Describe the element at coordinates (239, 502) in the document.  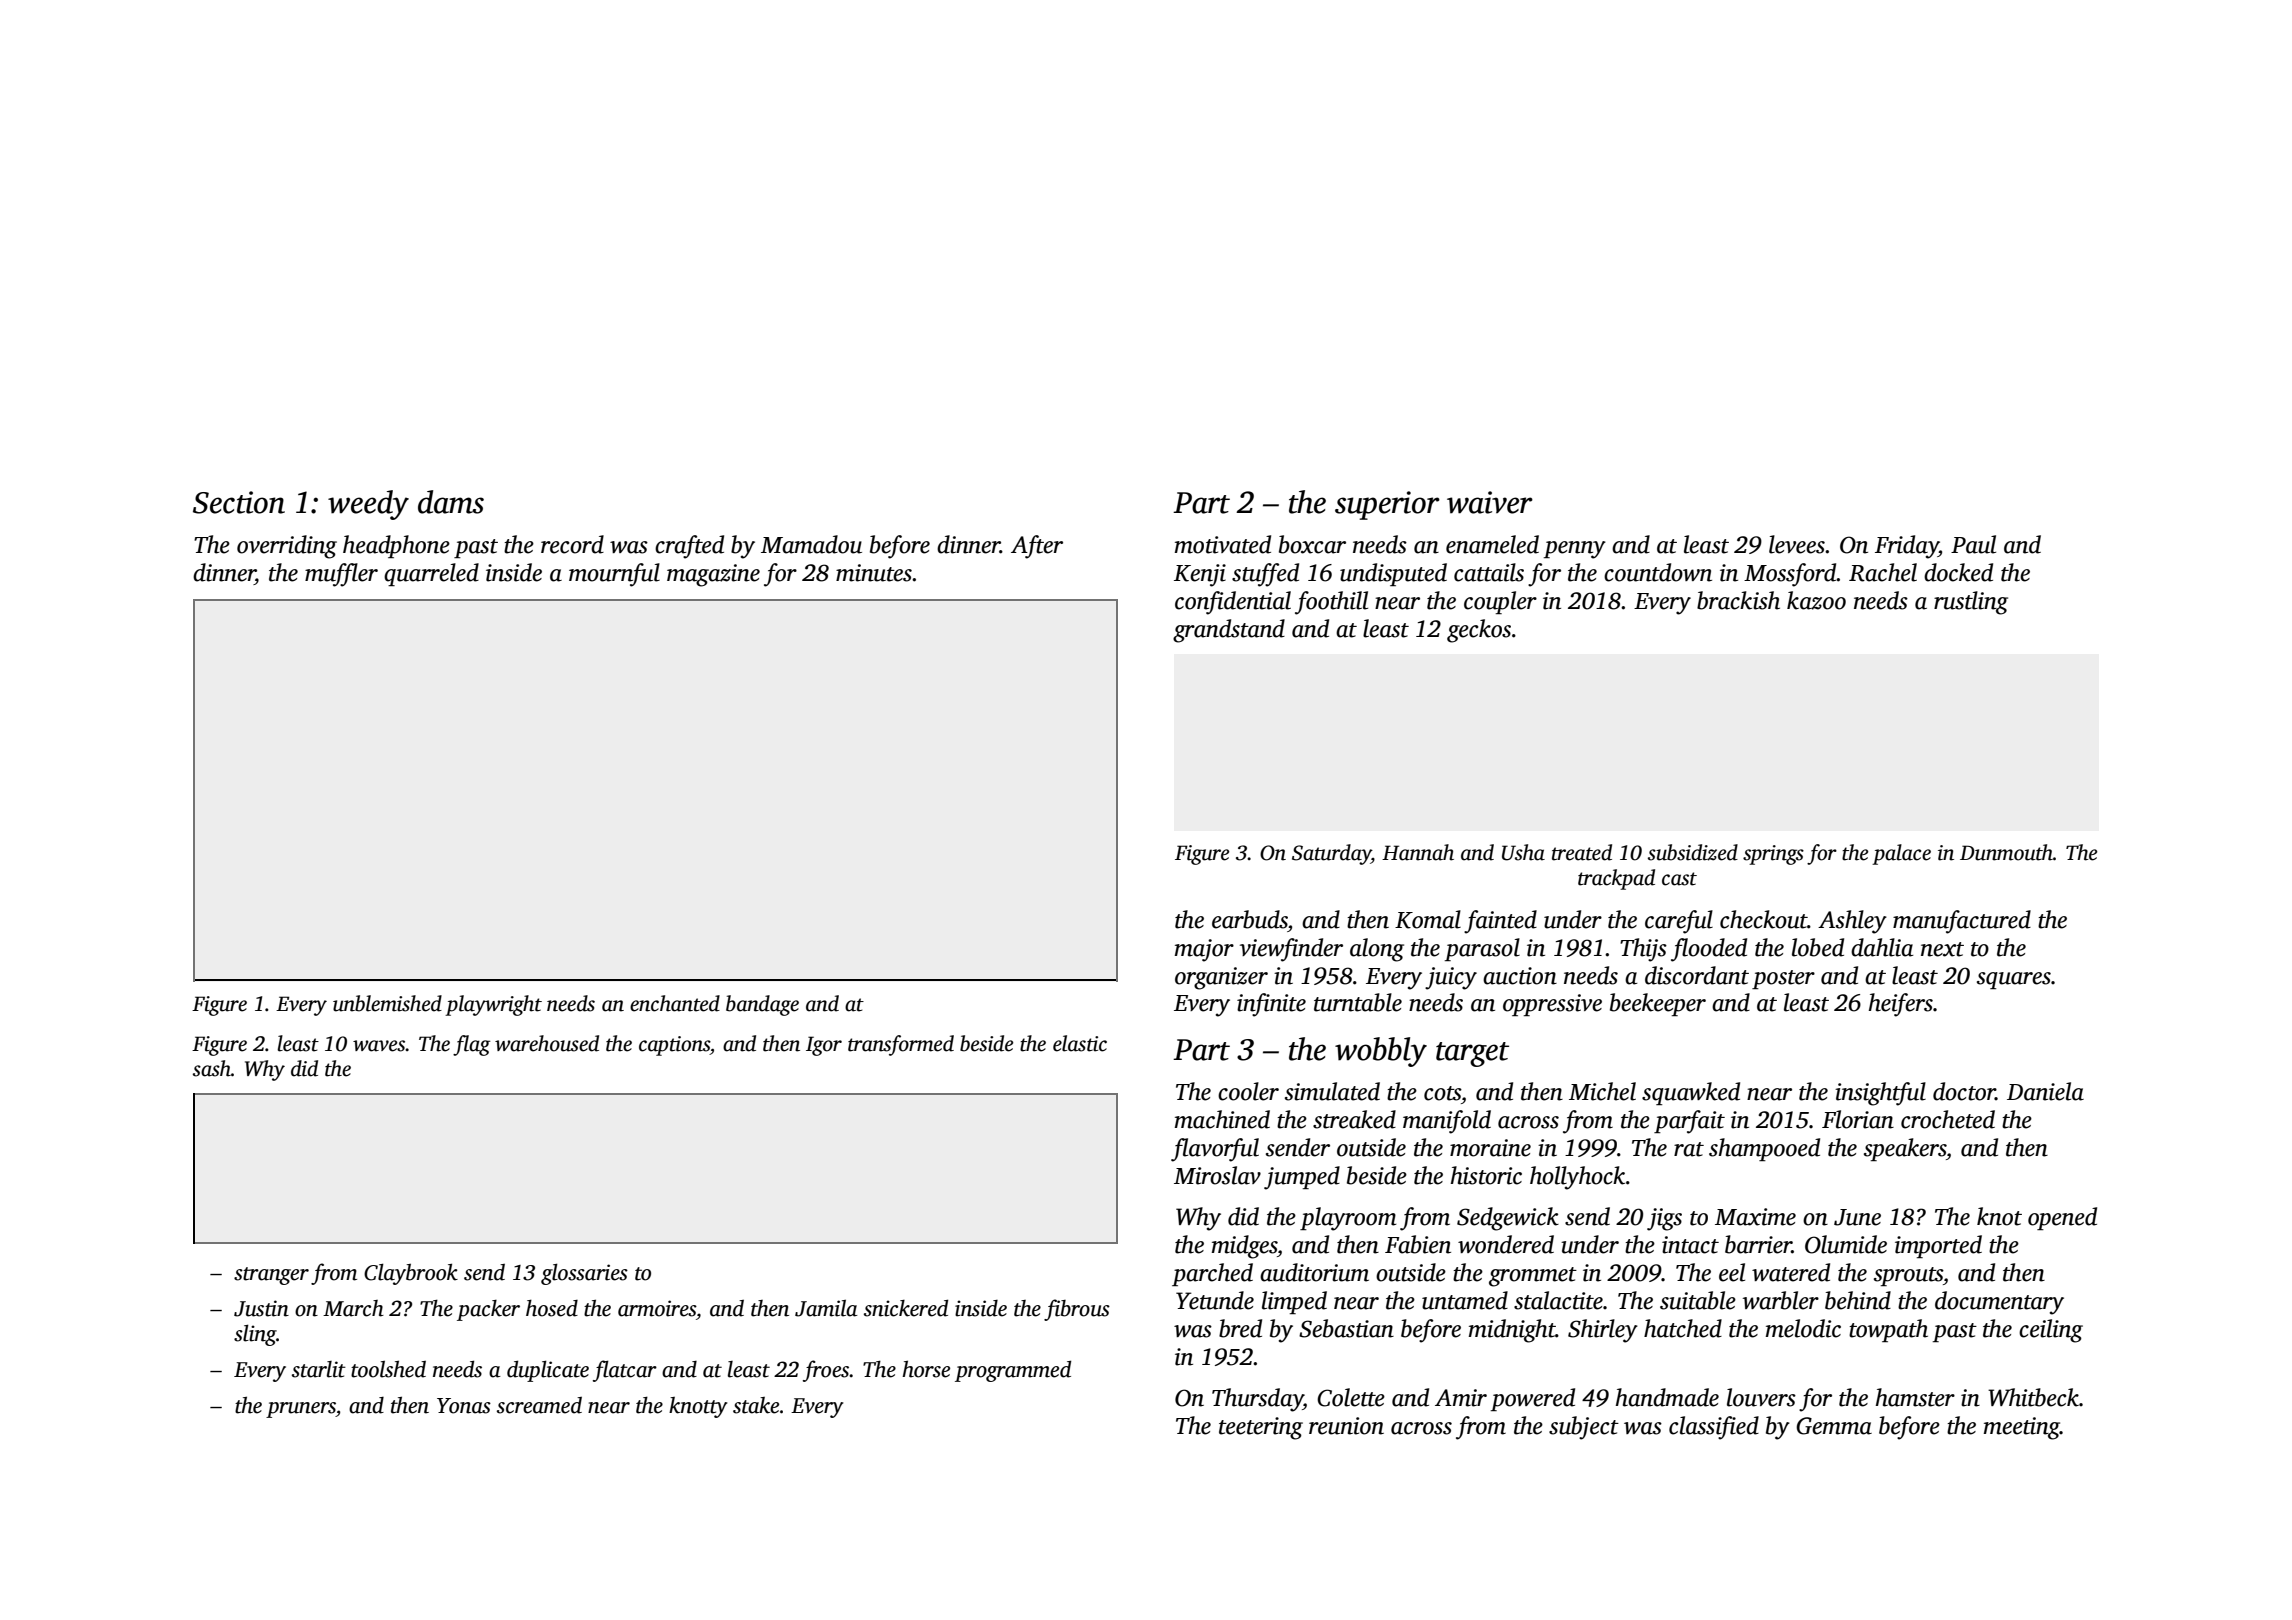
I see `Section` at that location.
